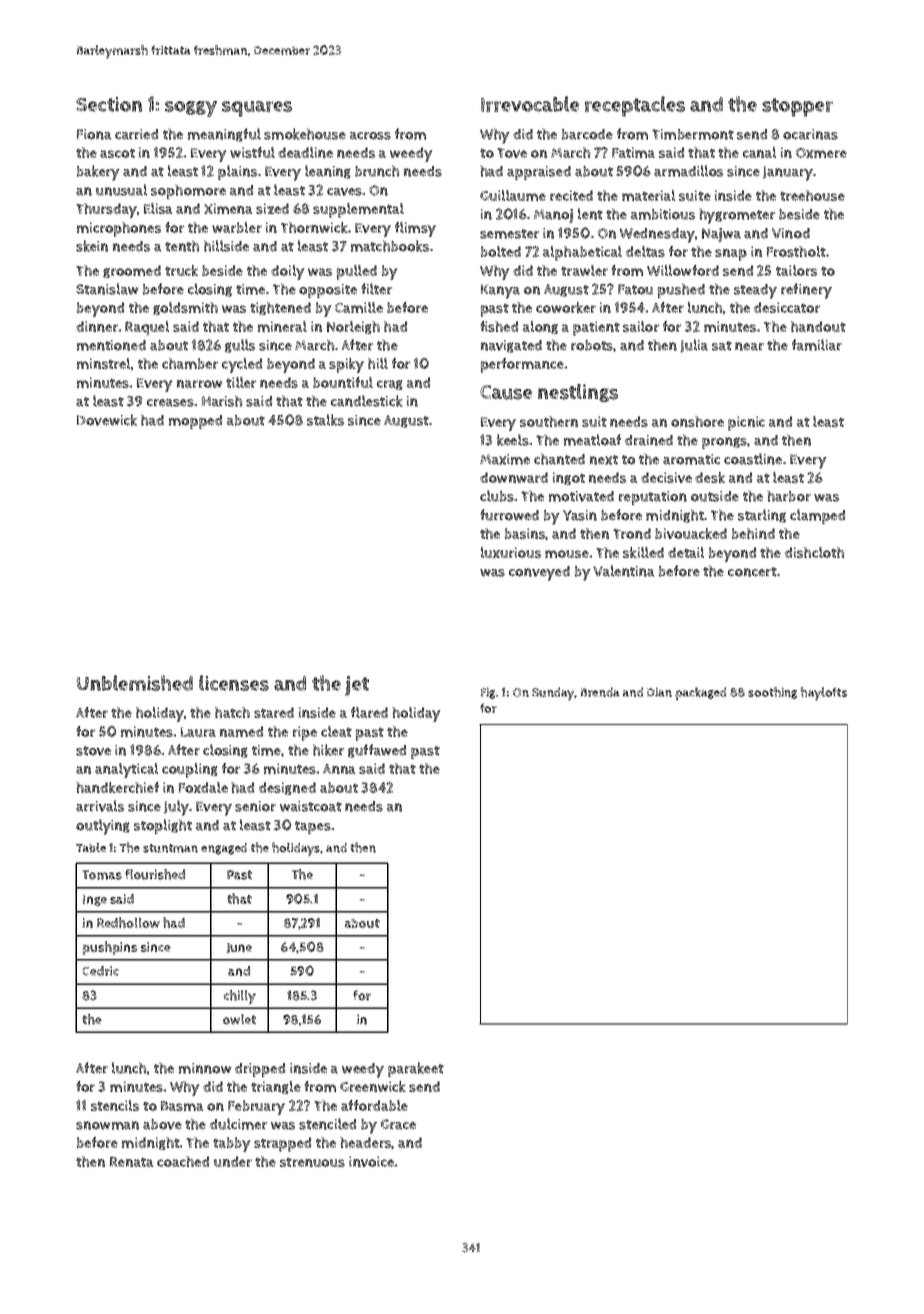 The image size is (924, 1314). What do you see at coordinates (92, 246) in the screenshot?
I see `skein` at bounding box center [92, 246].
